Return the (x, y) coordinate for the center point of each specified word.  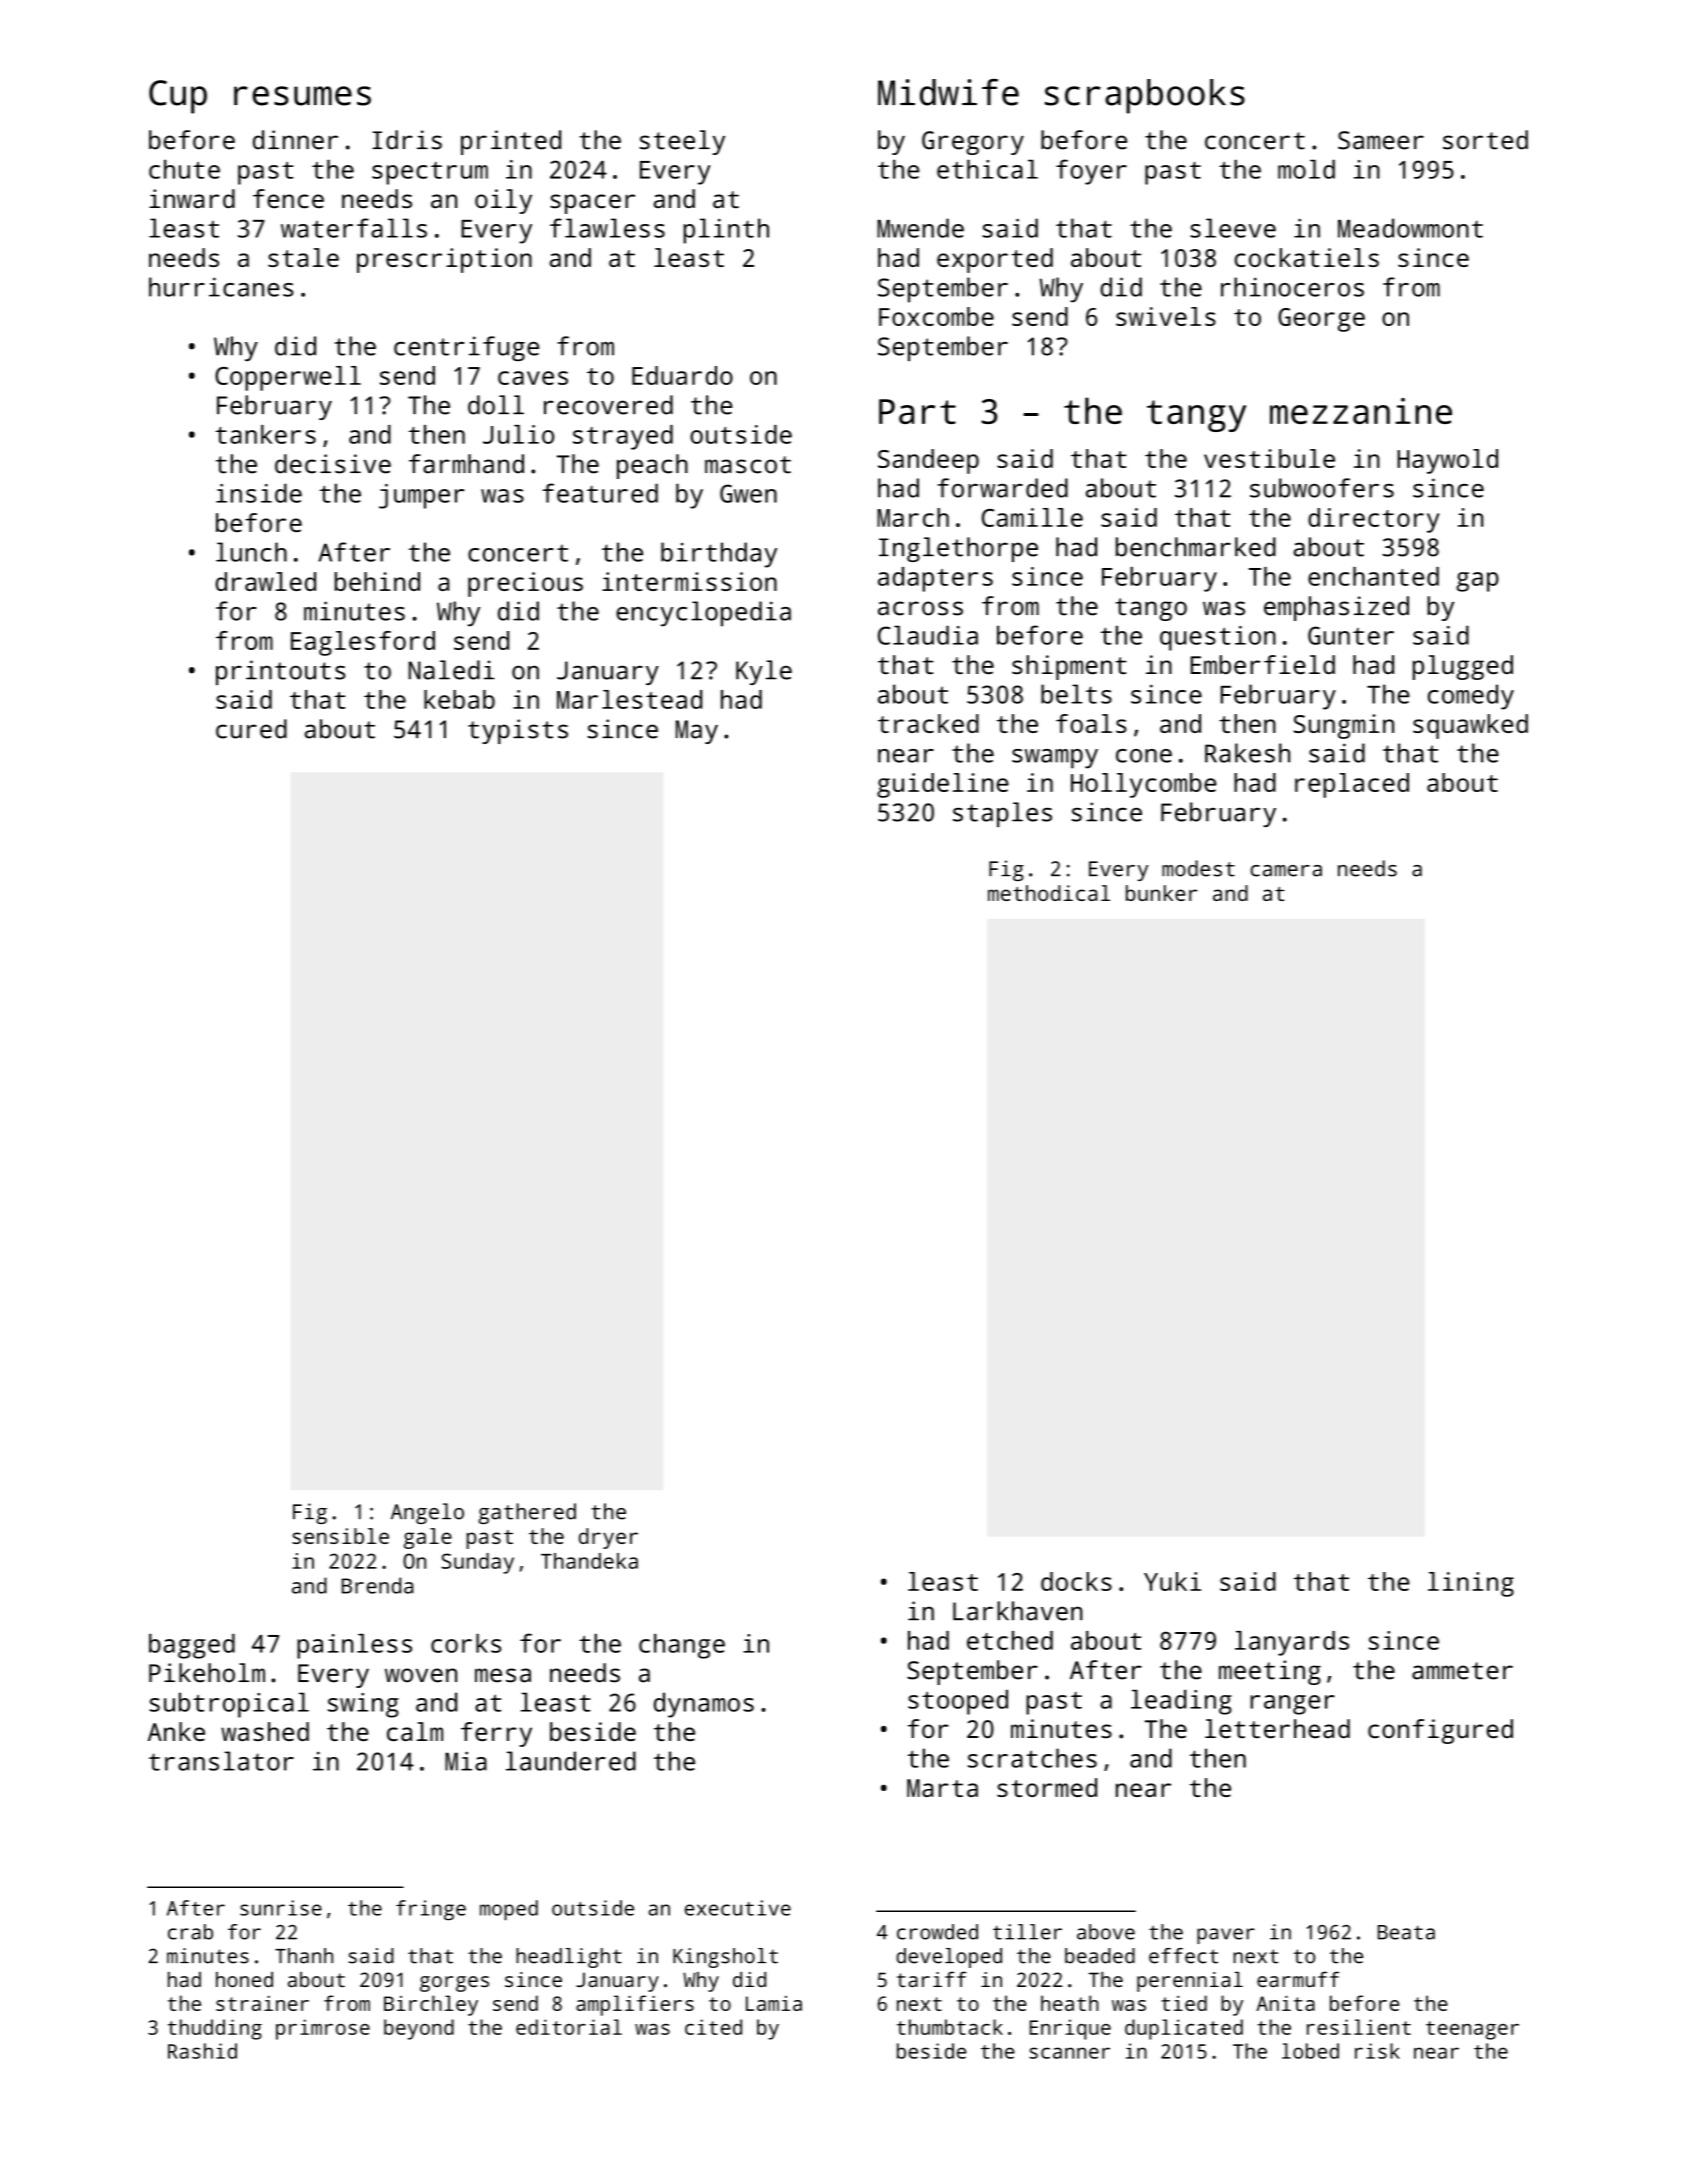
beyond (419, 2029)
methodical (1049, 893)
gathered (527, 1513)
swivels (1166, 316)
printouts (281, 672)
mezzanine (1361, 411)
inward (192, 199)
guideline (943, 785)
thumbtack (950, 2027)
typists (518, 731)
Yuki (1172, 1581)
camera (1286, 871)
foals (1091, 723)
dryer (608, 1538)
